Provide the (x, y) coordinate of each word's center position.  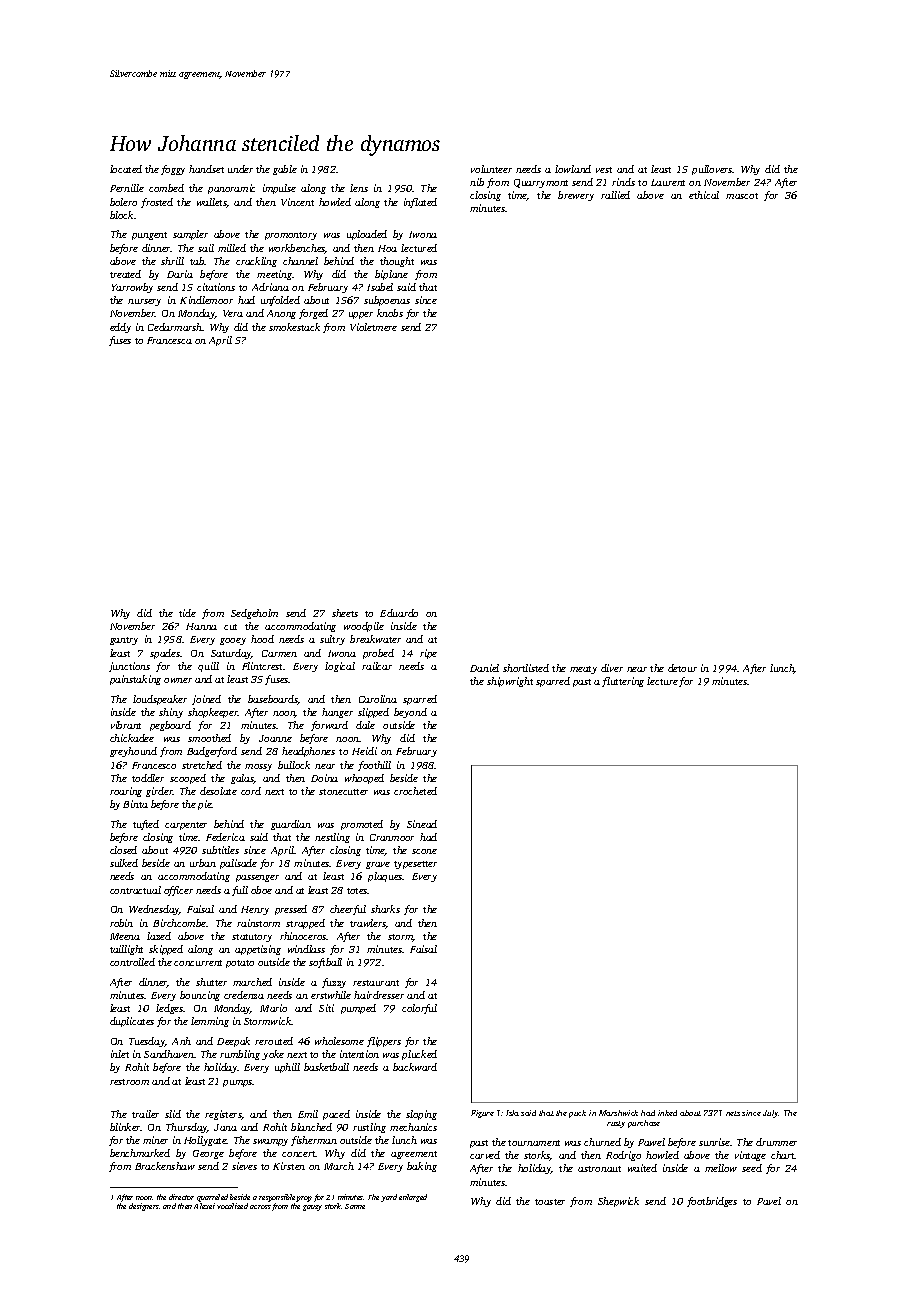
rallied (615, 195)
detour (682, 668)
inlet (120, 1054)
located (126, 169)
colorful (419, 1009)
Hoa (387, 248)
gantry (124, 641)
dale (365, 725)
